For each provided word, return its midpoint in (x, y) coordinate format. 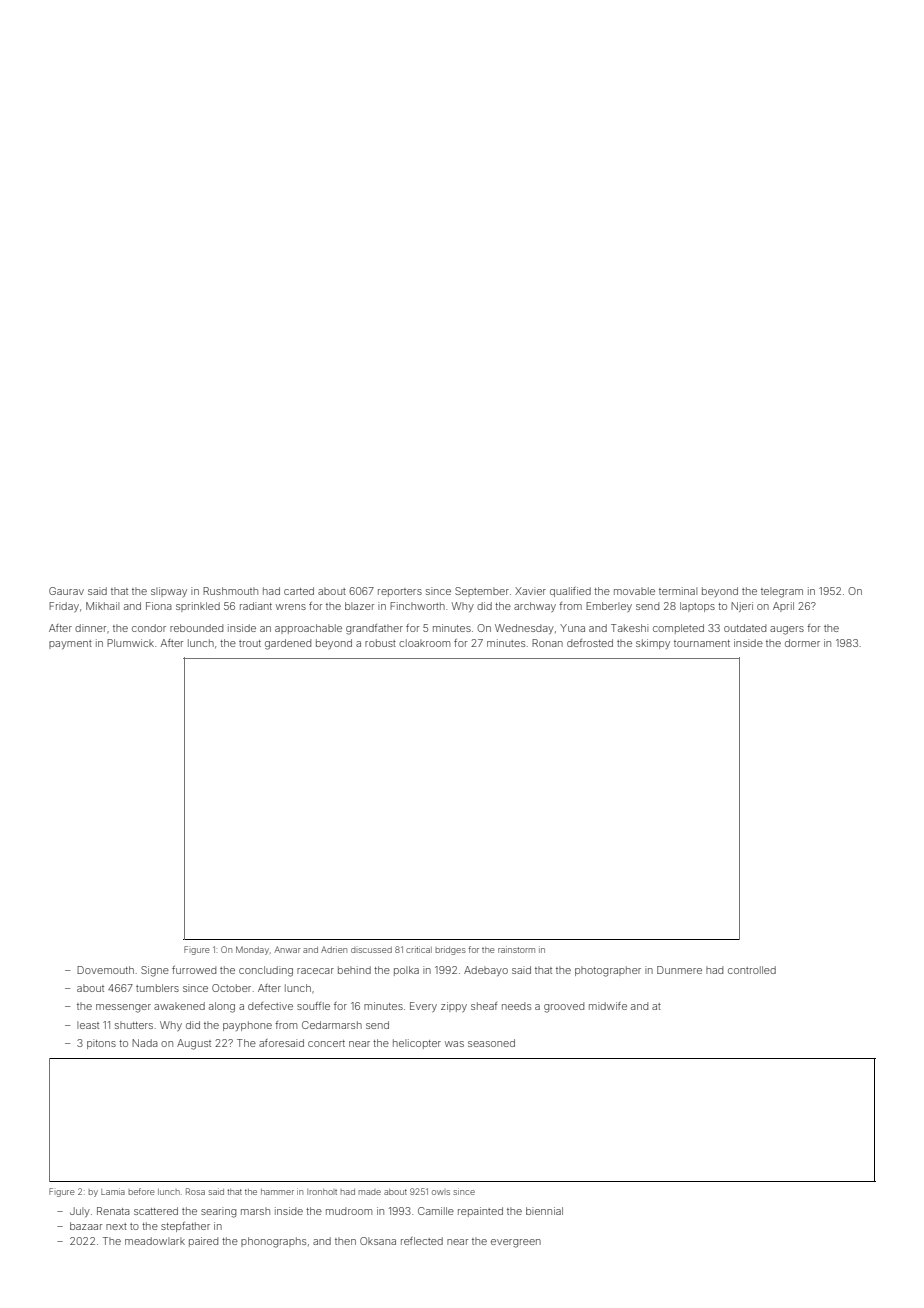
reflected (422, 1241)
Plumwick (130, 643)
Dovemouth (105, 970)
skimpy (653, 644)
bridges (450, 950)
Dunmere (679, 970)
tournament (702, 643)
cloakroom (424, 643)
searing (218, 1212)
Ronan (547, 643)
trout (250, 643)
